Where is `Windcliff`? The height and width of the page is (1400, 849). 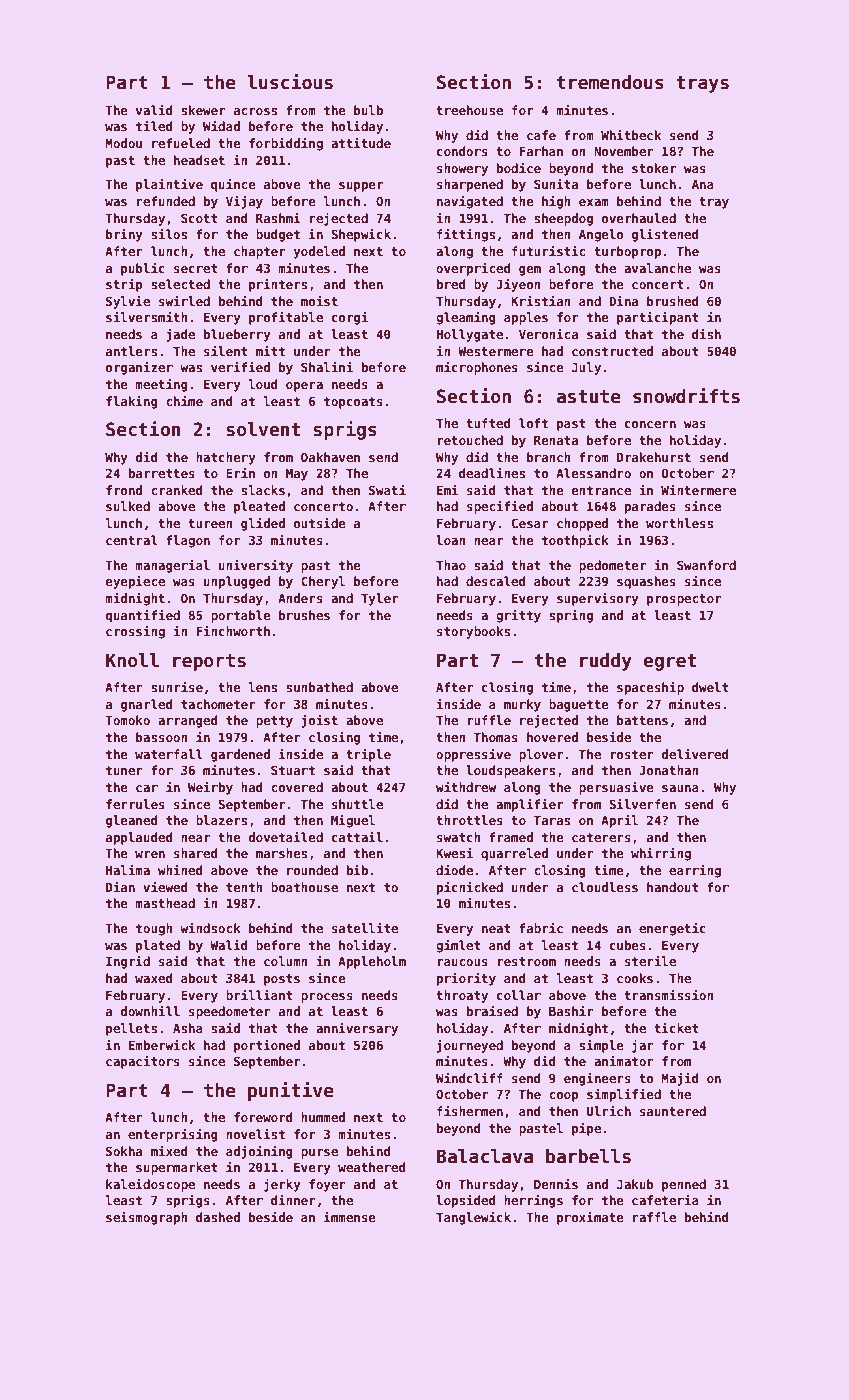
Windcliff is located at coordinates (469, 1078).
